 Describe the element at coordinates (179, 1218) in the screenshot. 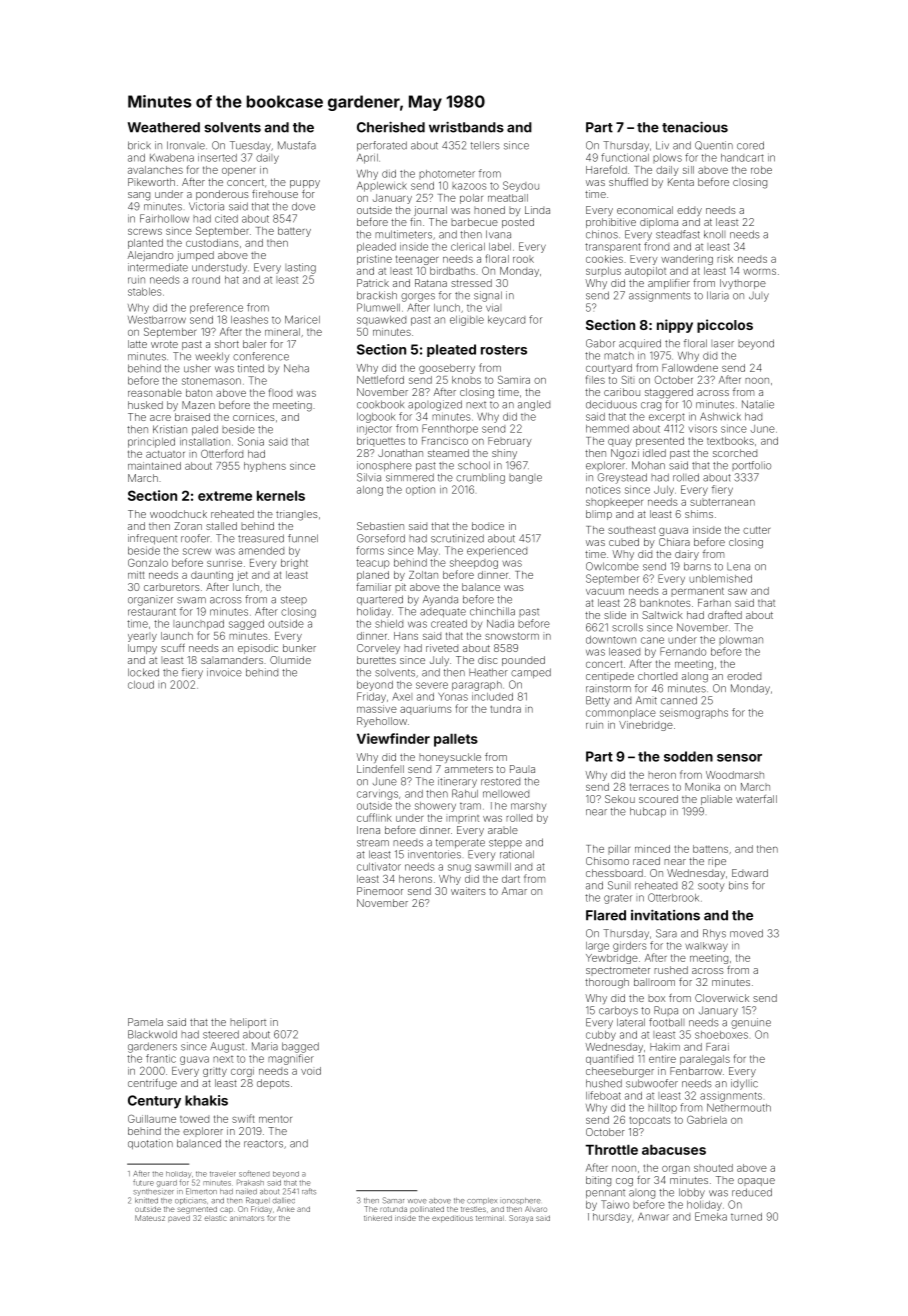

I see `paved` at that location.
